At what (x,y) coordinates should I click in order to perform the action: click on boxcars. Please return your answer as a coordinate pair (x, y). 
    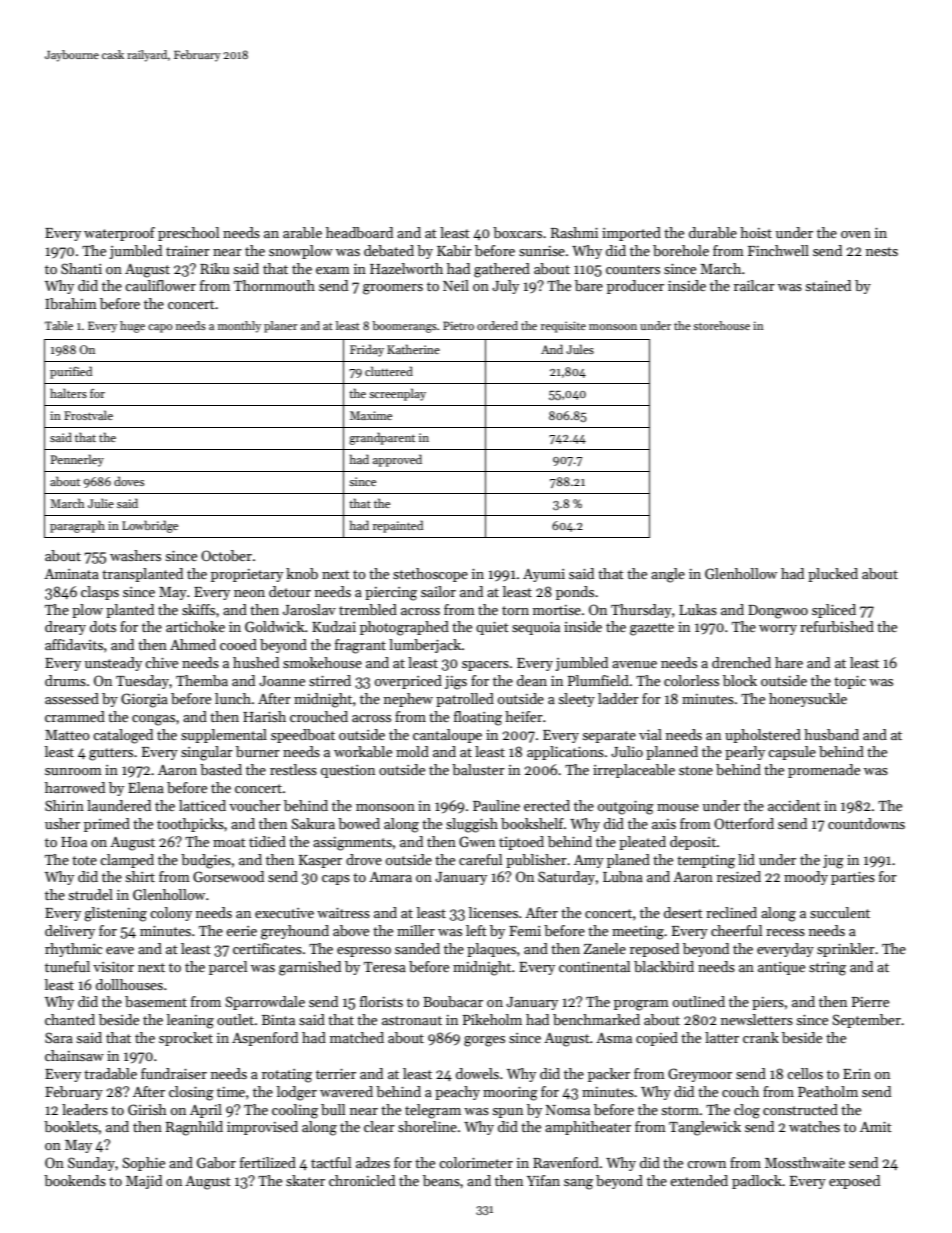
    Looking at the image, I should click on (517, 232).
